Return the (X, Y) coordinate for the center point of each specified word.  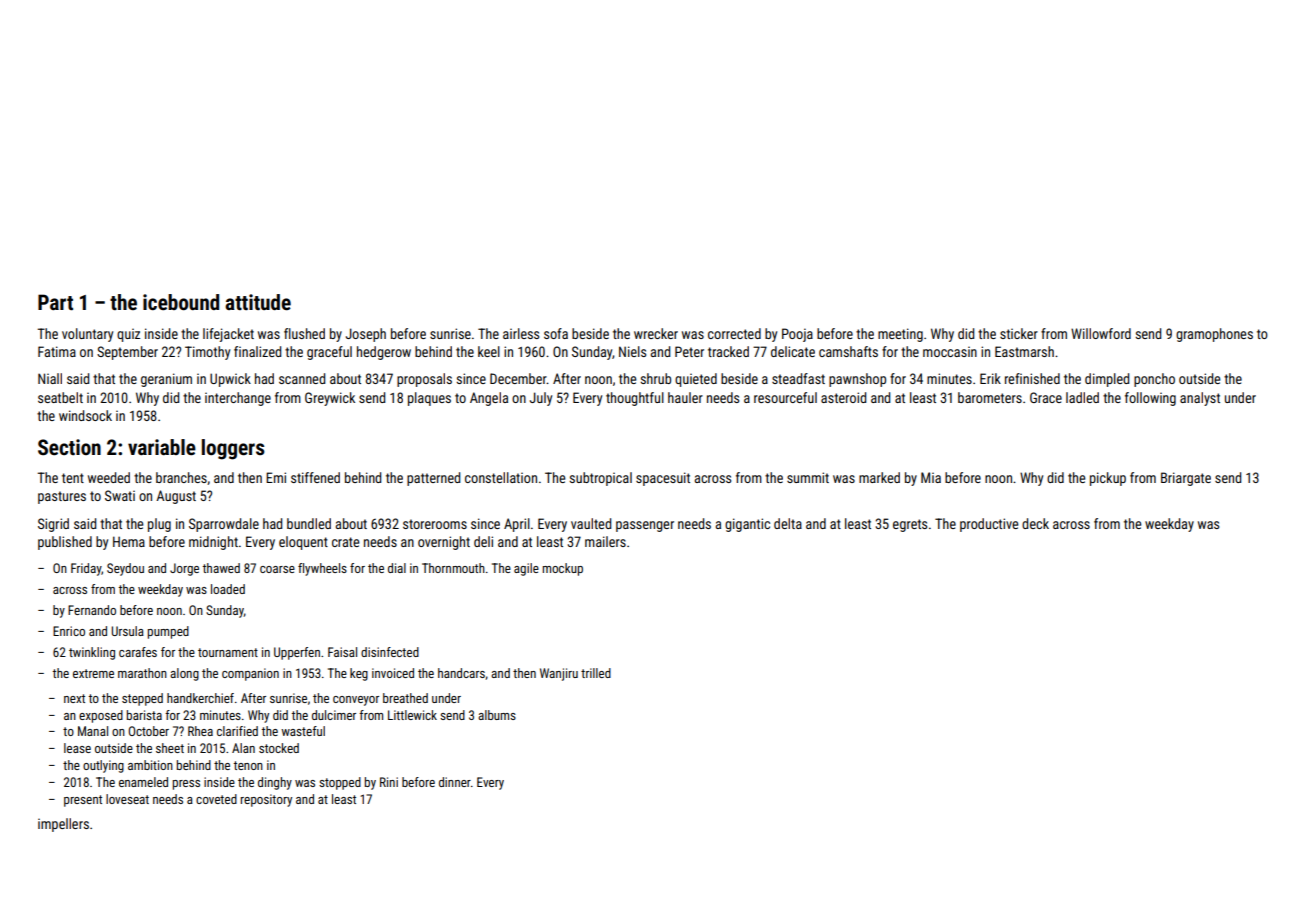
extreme (93, 673)
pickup (1108, 479)
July (541, 399)
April (517, 525)
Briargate (1186, 479)
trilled (596, 673)
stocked (279, 748)
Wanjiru (559, 674)
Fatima (57, 351)
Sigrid (53, 525)
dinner (455, 782)
